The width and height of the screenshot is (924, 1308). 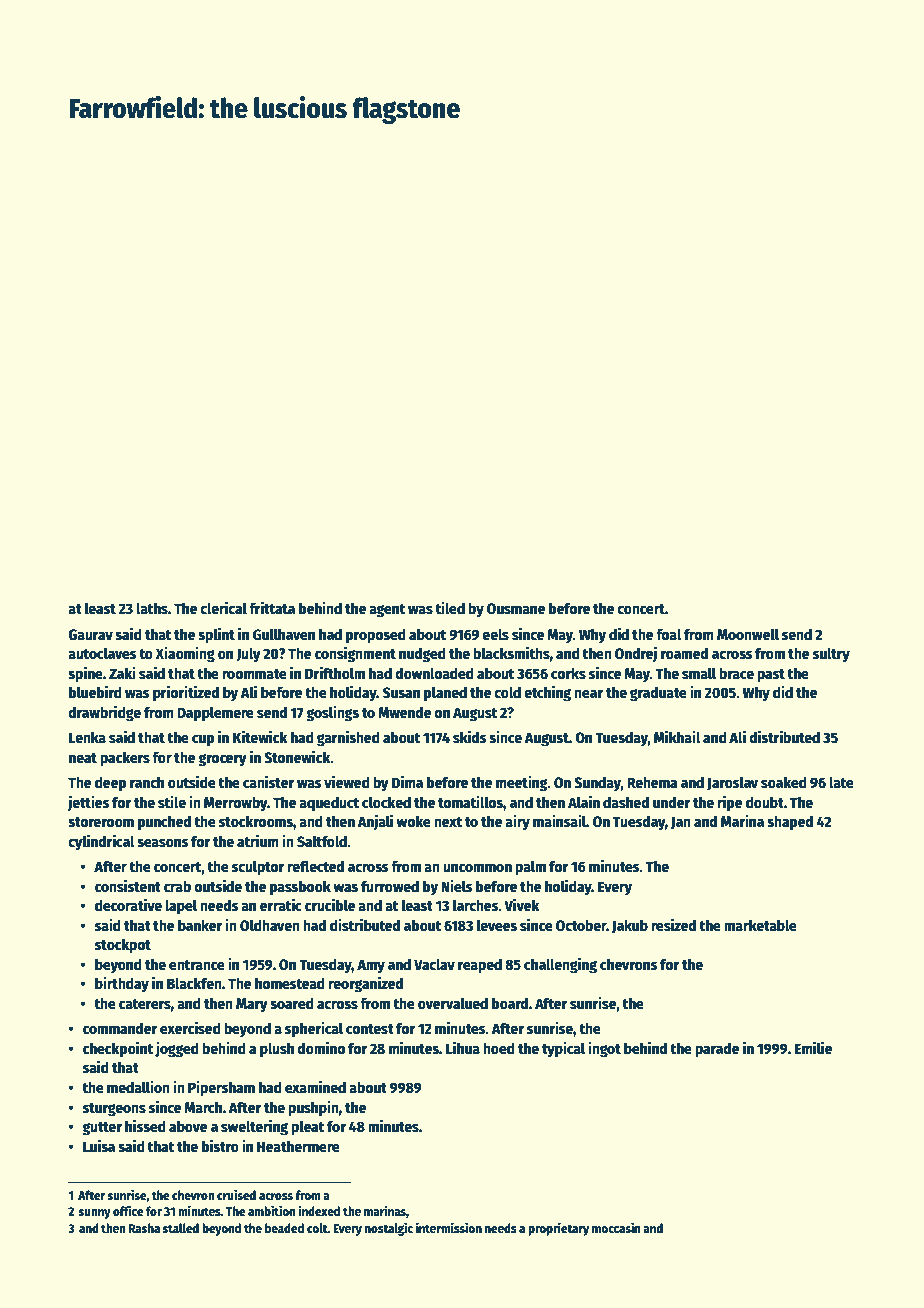 What do you see at coordinates (681, 823) in the screenshot?
I see `Jan` at bounding box center [681, 823].
